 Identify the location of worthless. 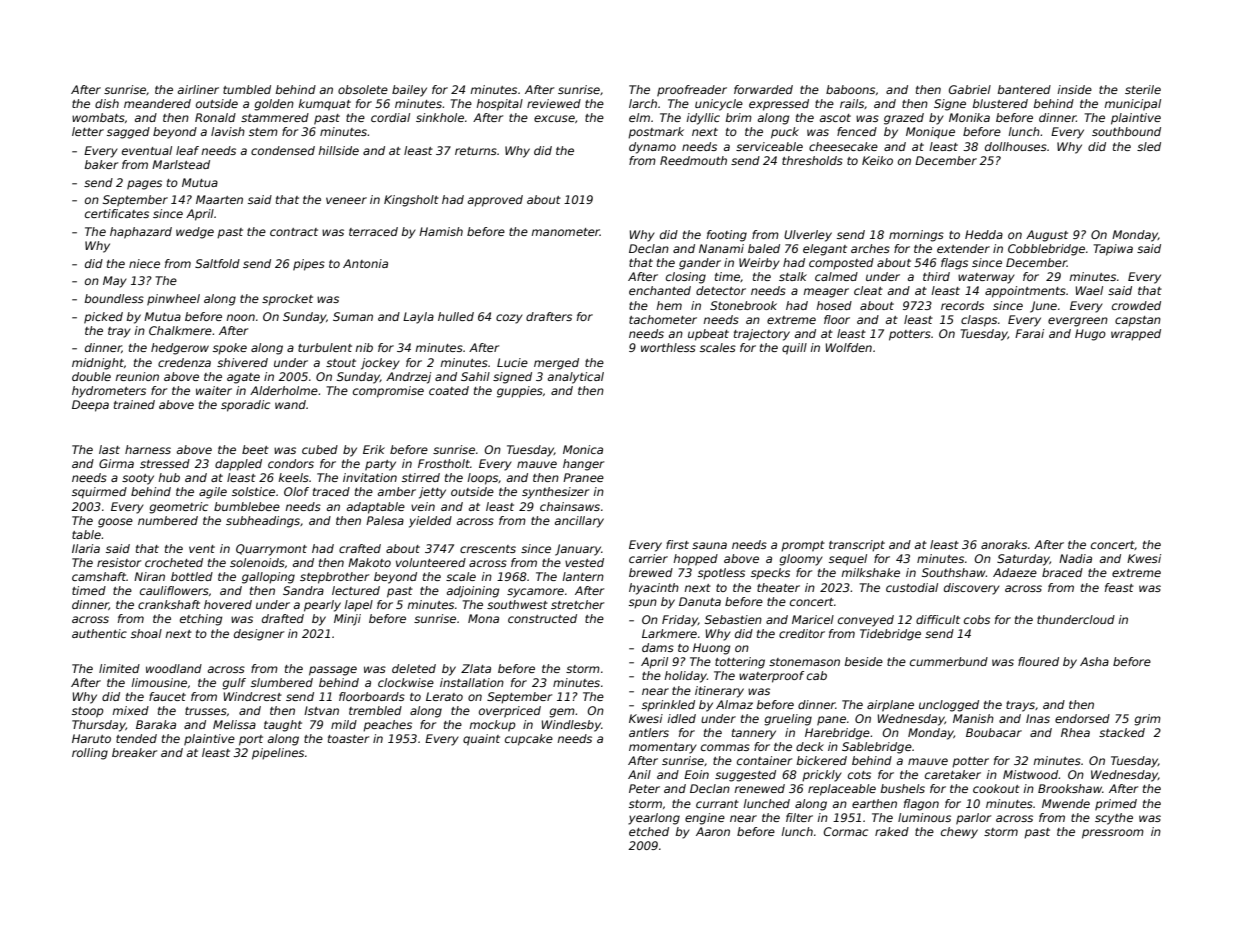
(668, 347).
